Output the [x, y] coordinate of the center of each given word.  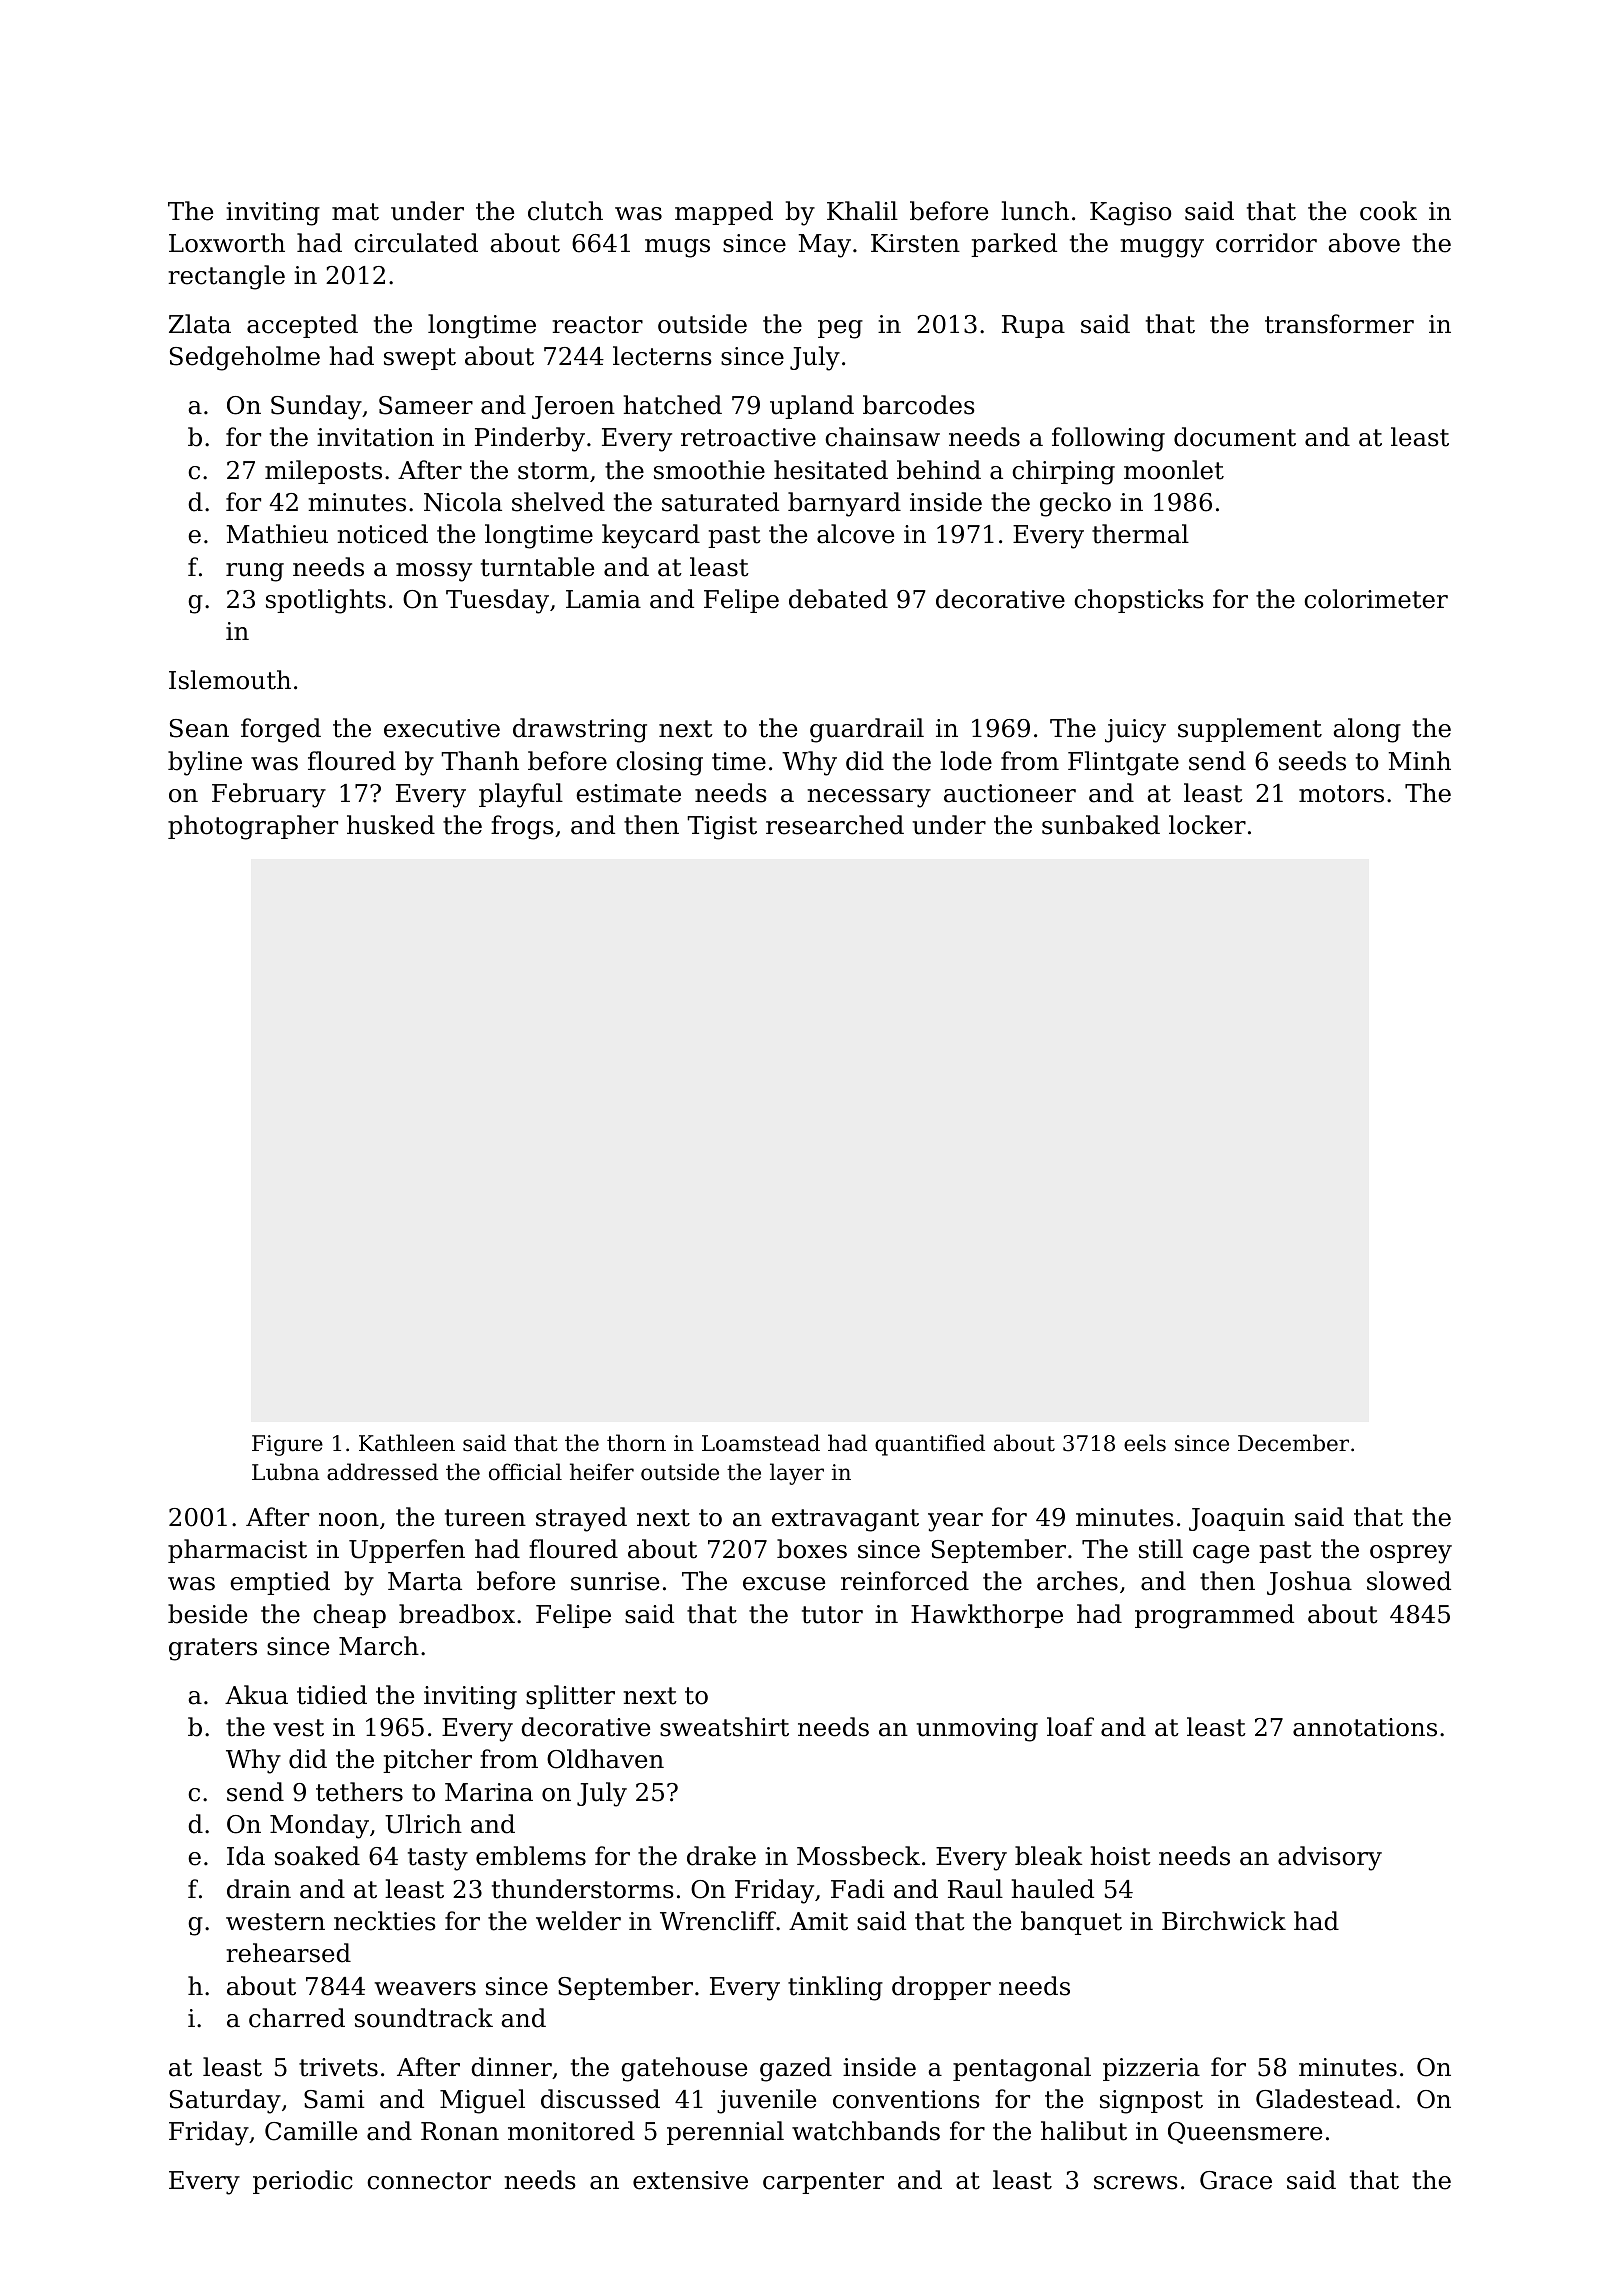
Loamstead [761, 1443]
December [1293, 1443]
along [1367, 730]
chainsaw [882, 437]
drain [259, 1889]
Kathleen [407, 1443]
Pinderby [530, 439]
